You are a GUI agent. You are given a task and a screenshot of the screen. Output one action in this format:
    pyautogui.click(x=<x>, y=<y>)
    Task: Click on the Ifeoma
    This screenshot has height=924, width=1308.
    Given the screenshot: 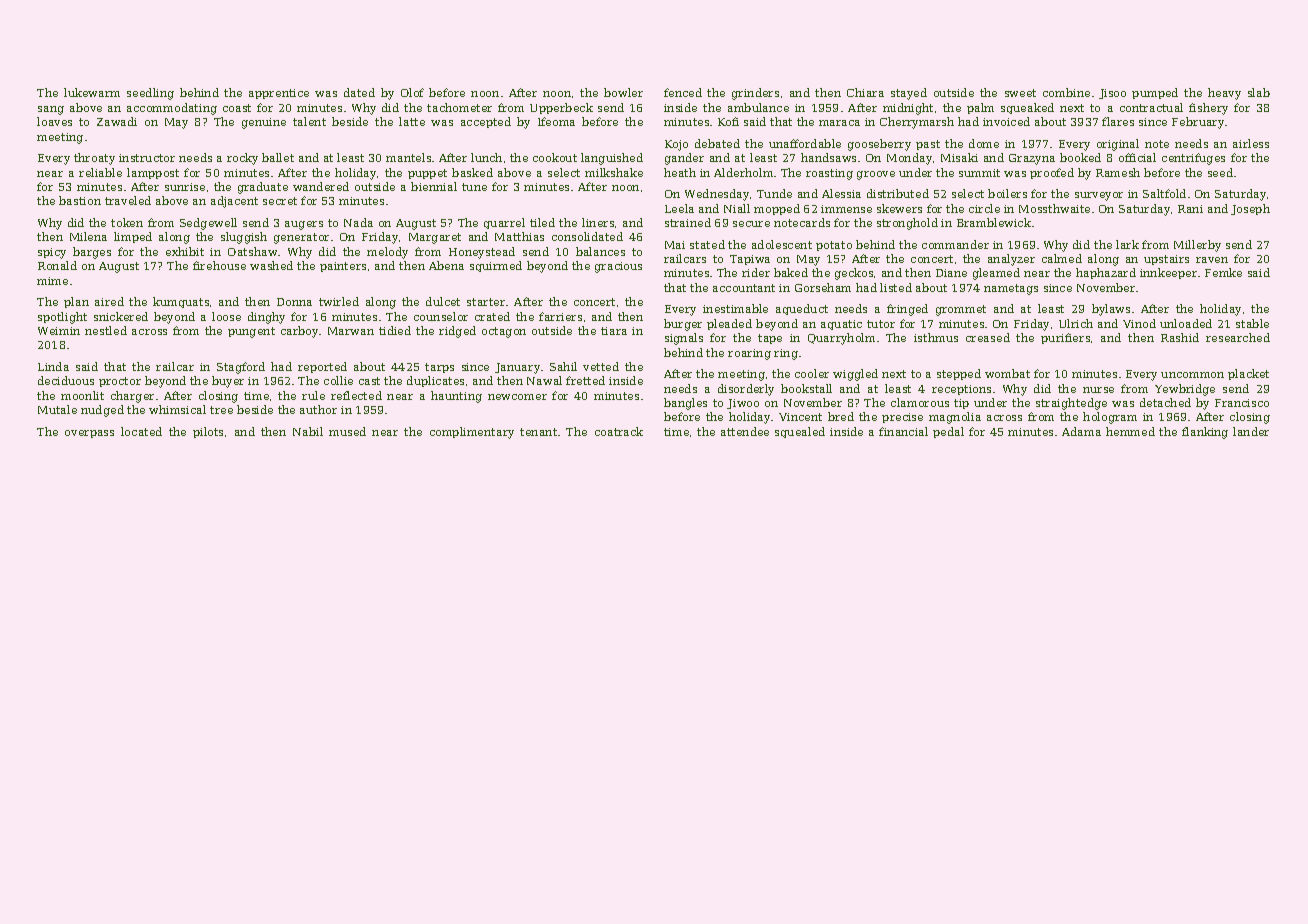 What is the action you would take?
    pyautogui.click(x=556, y=121)
